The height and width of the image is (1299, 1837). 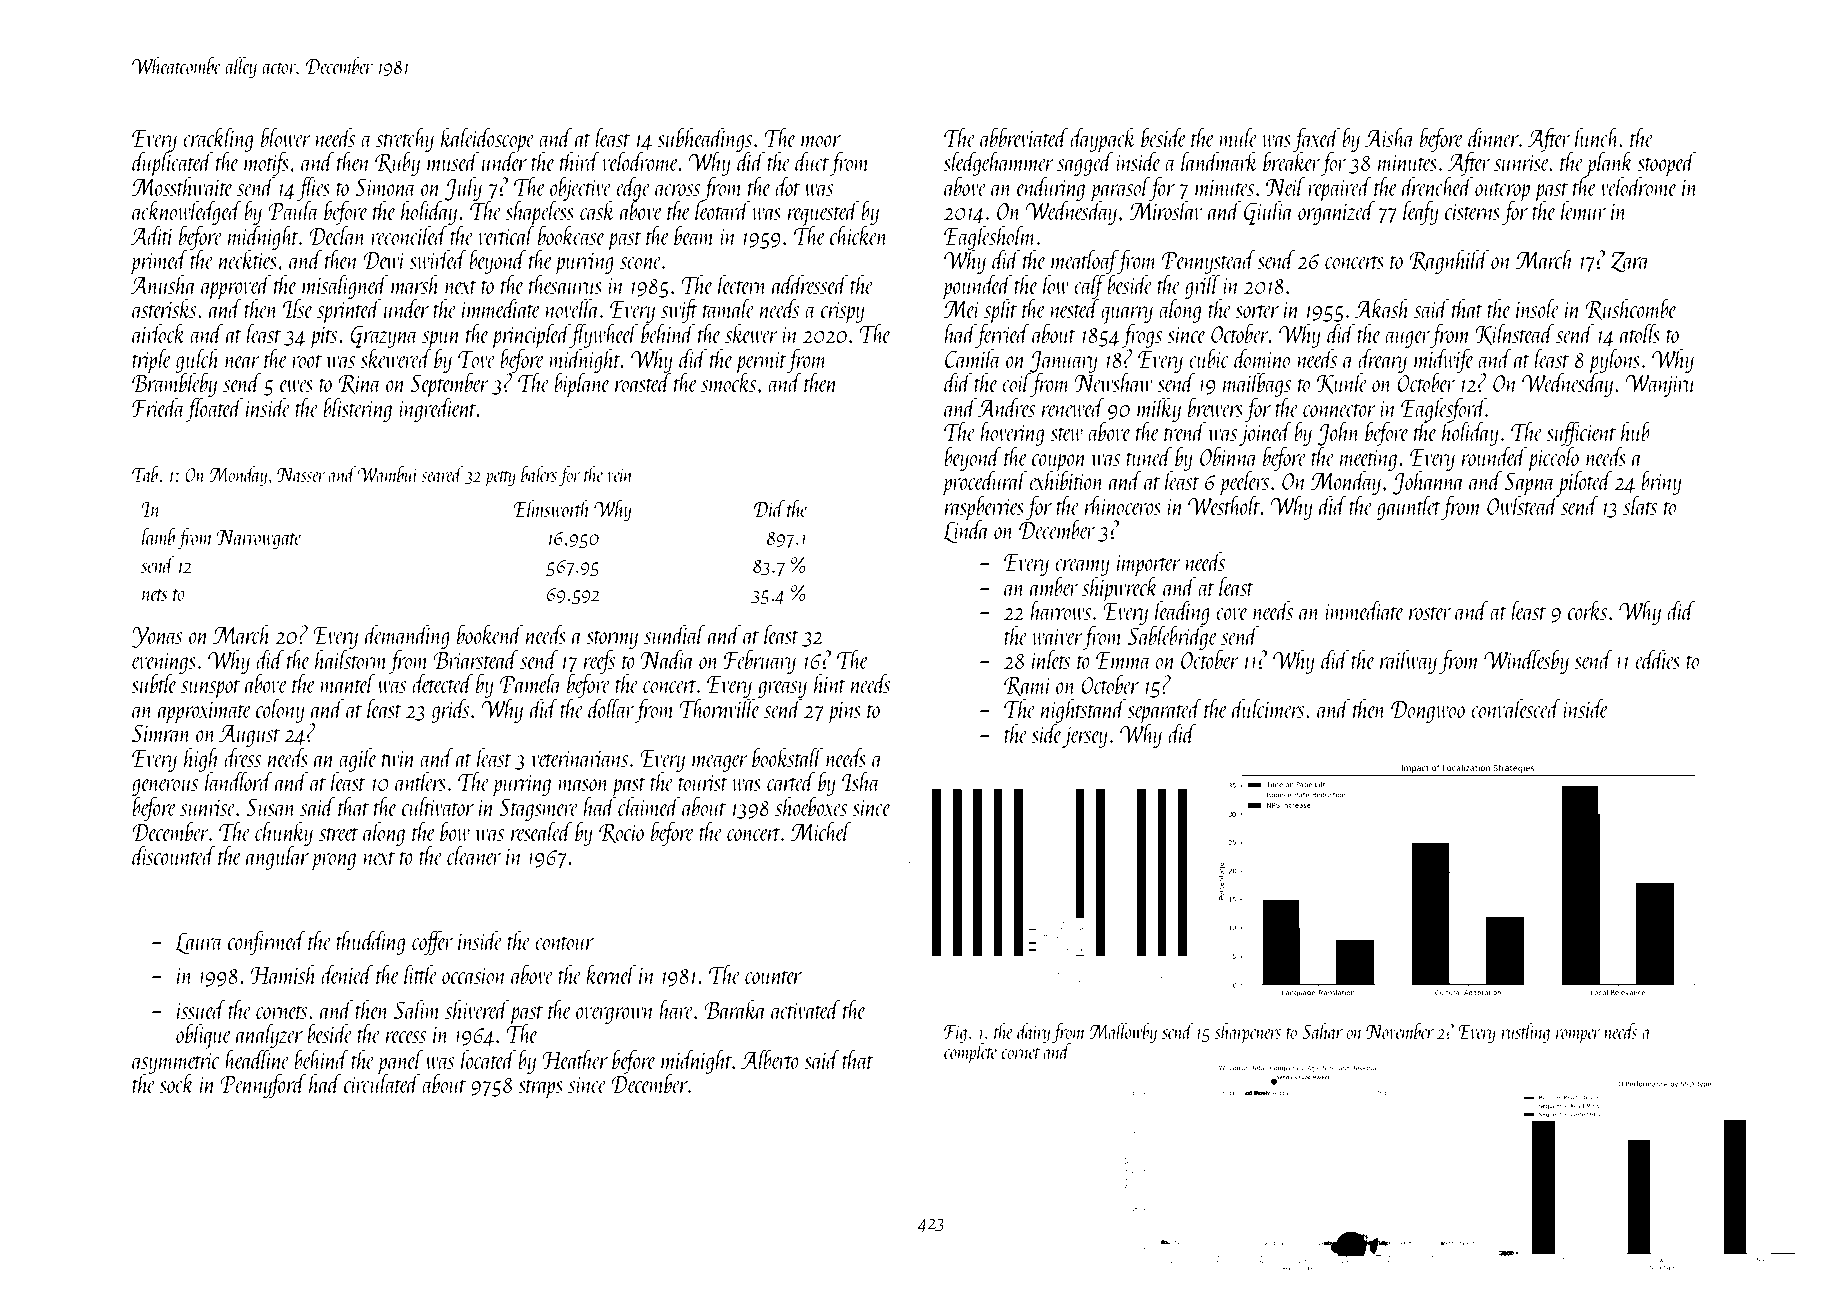 What do you see at coordinates (1635, 431) in the image?
I see `hub` at bounding box center [1635, 431].
